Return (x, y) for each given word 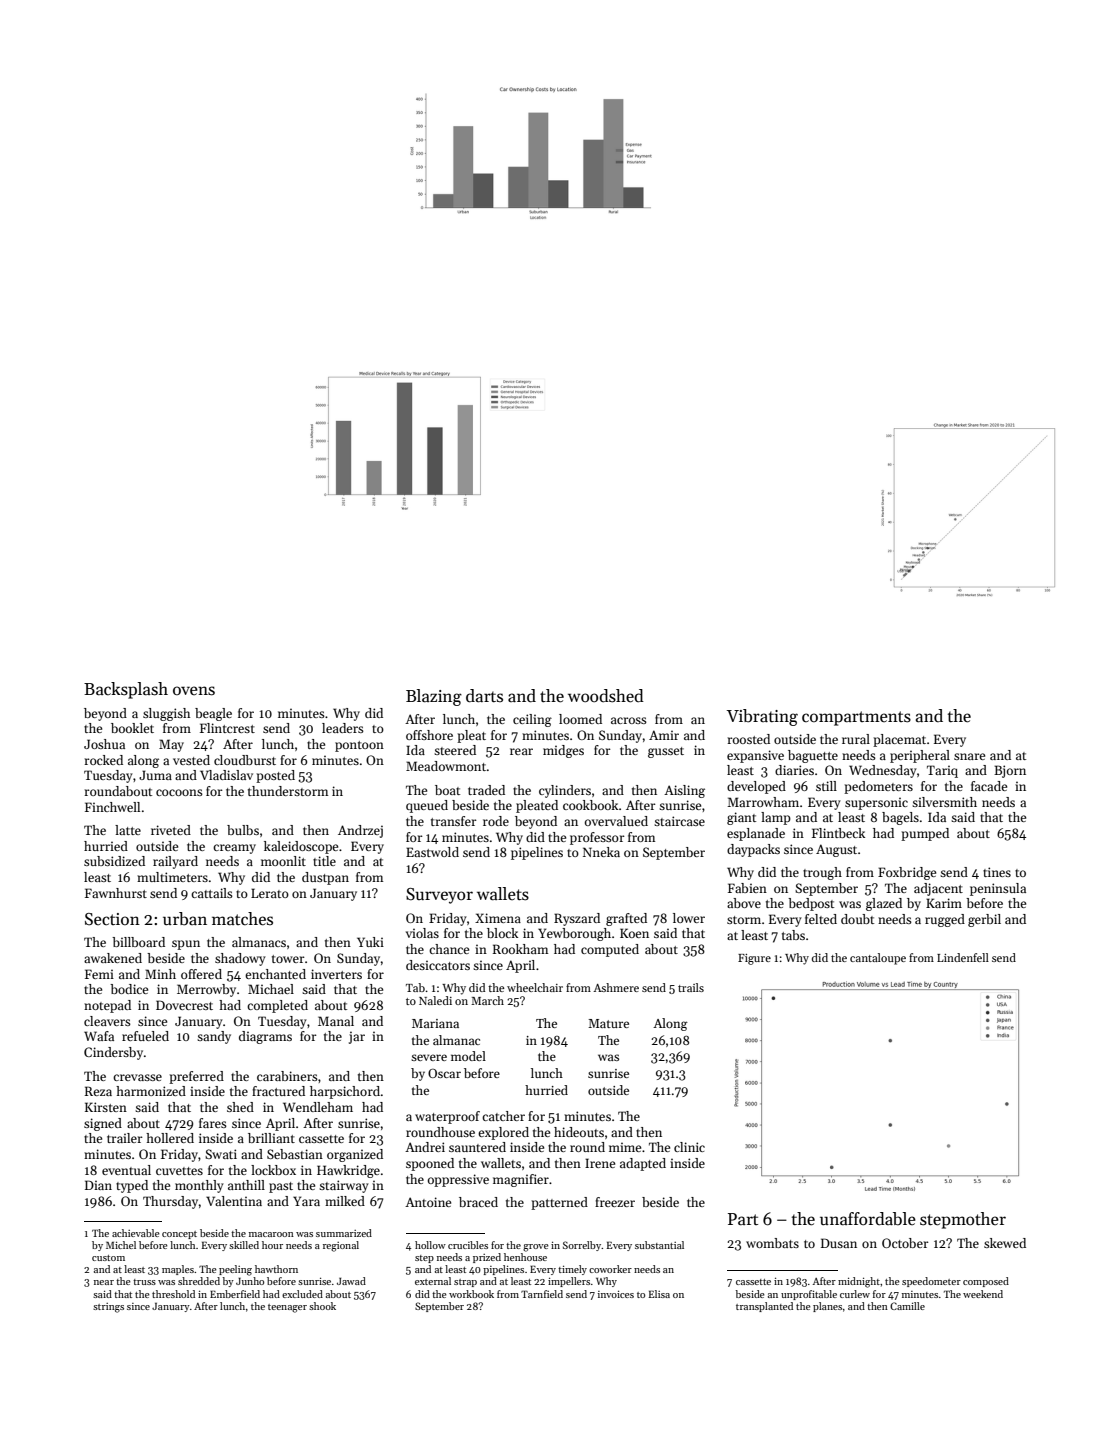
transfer (454, 821)
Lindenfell (963, 957)
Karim (944, 903)
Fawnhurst (116, 893)
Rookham (520, 949)
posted (275, 776)
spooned (430, 1164)
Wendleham (318, 1107)
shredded (199, 1281)
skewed (1005, 1243)
